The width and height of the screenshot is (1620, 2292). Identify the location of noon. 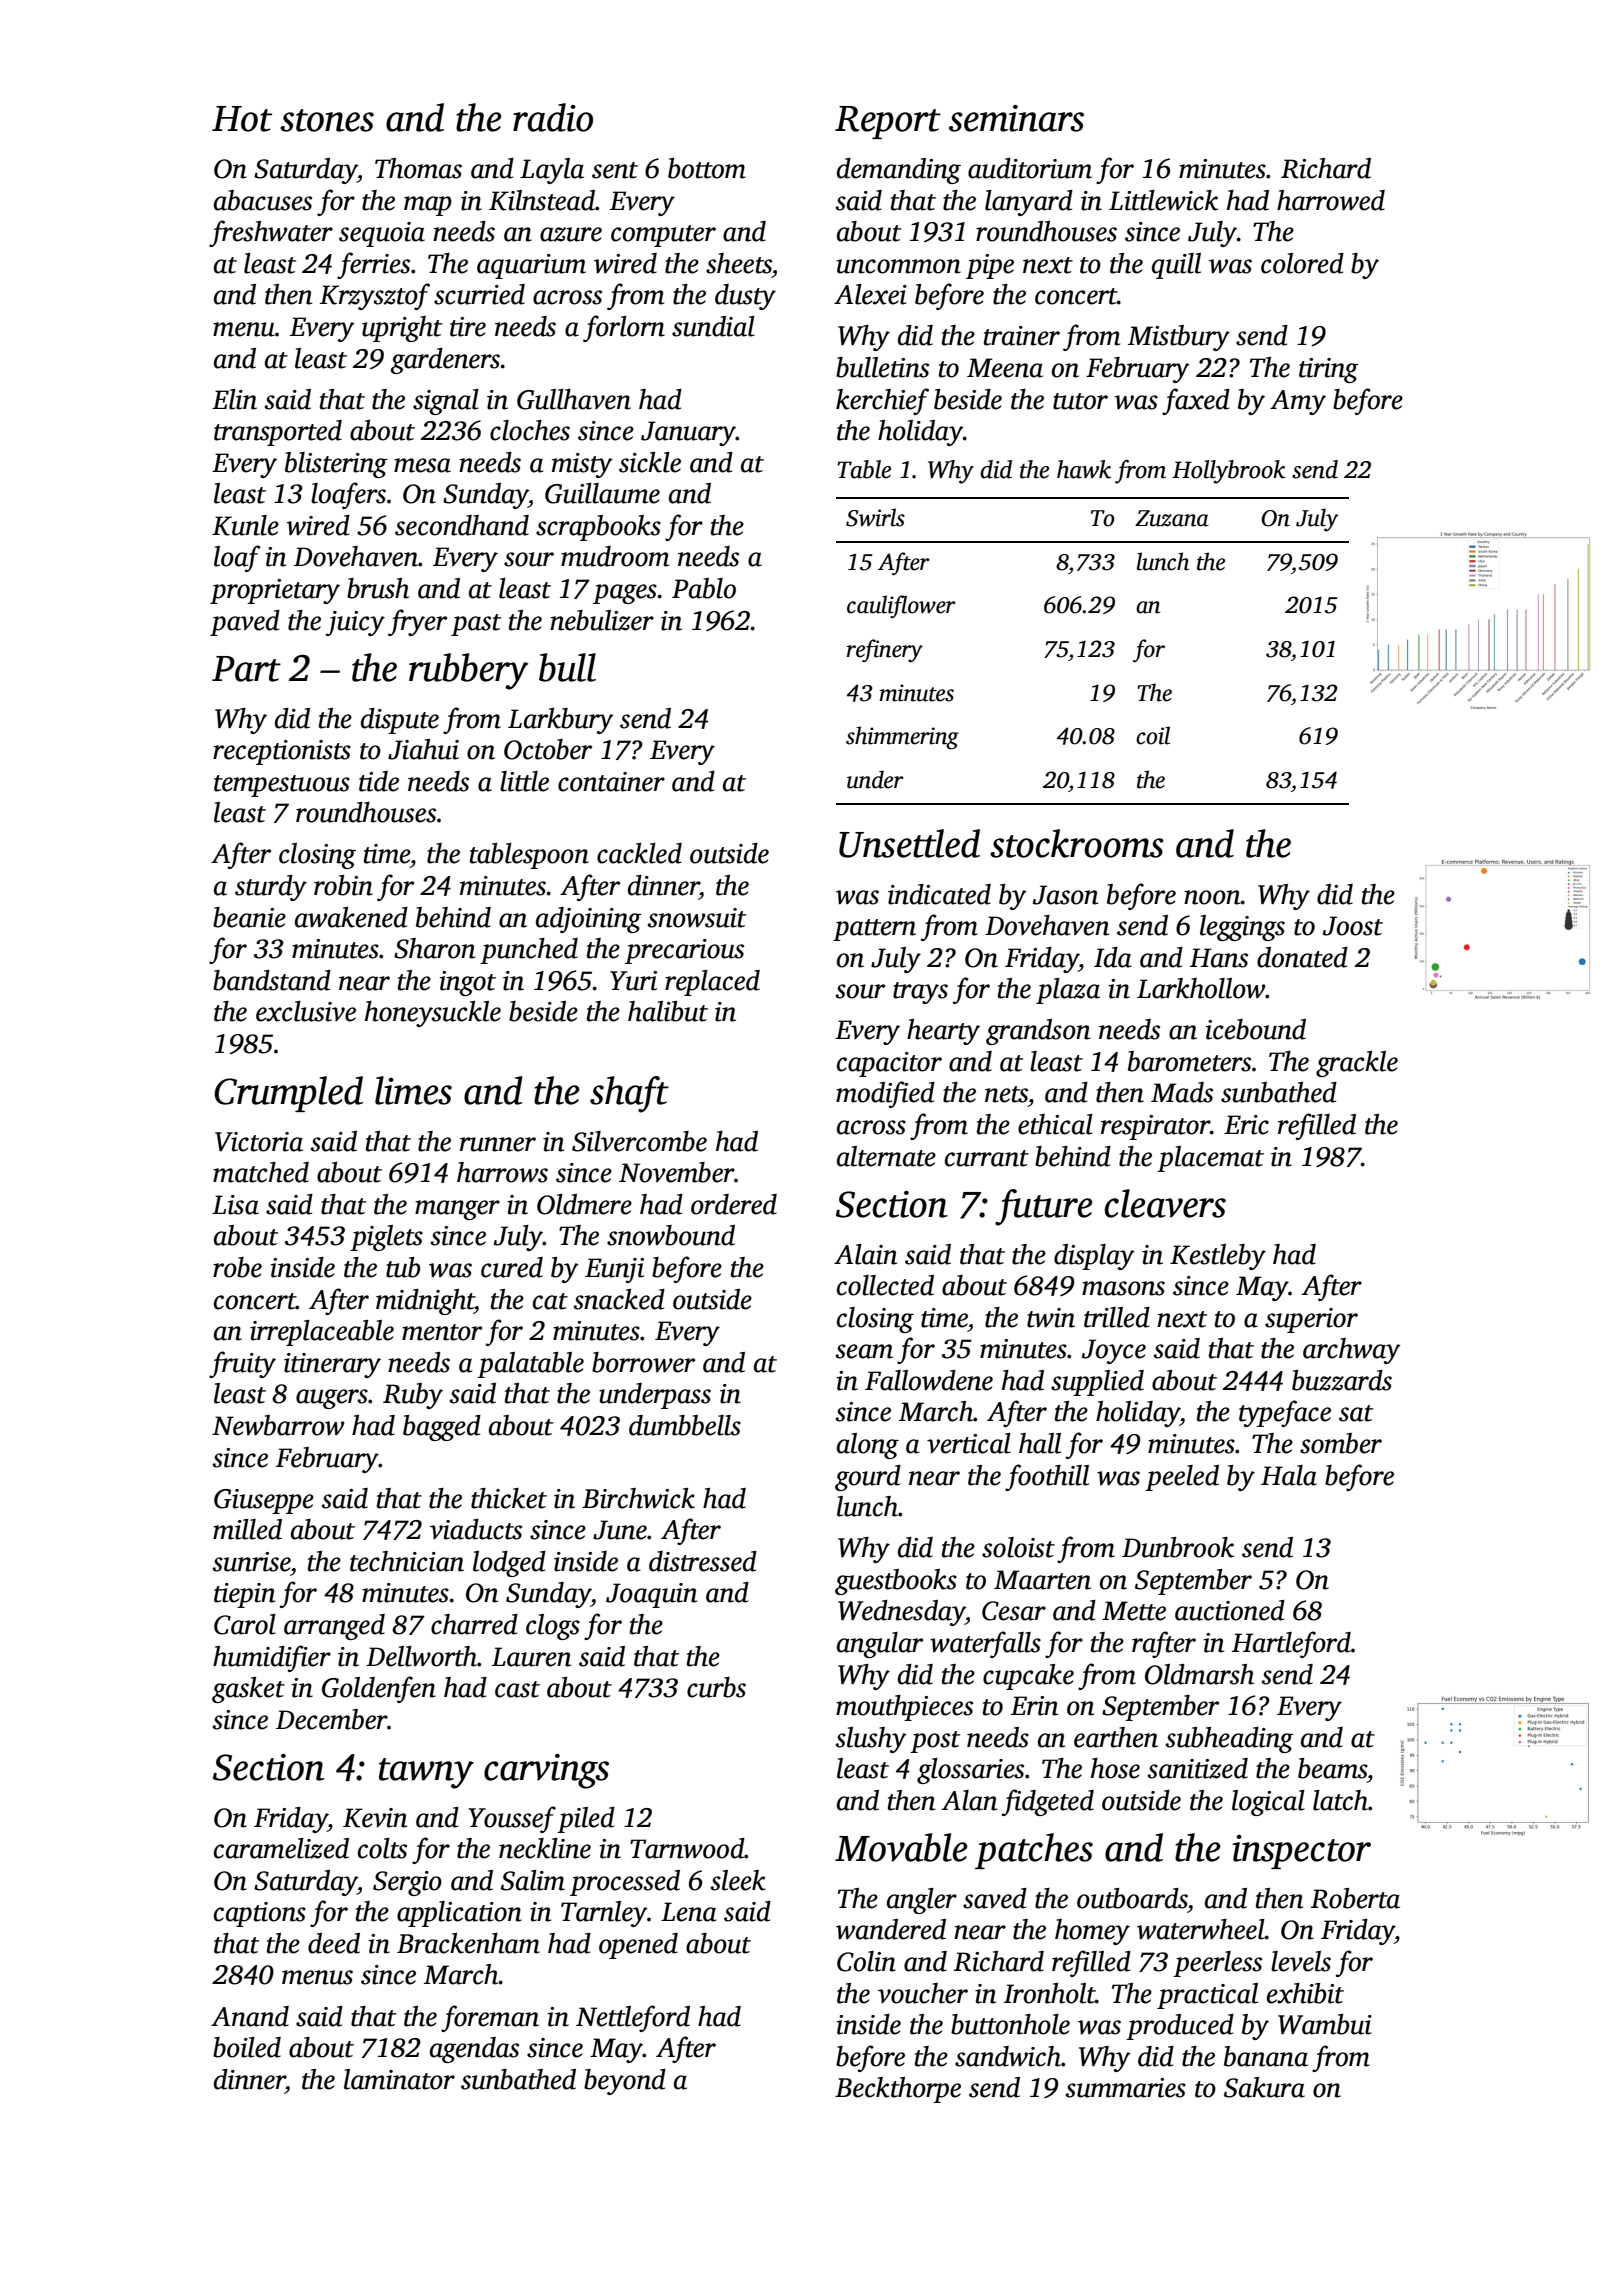
(1212, 897).
